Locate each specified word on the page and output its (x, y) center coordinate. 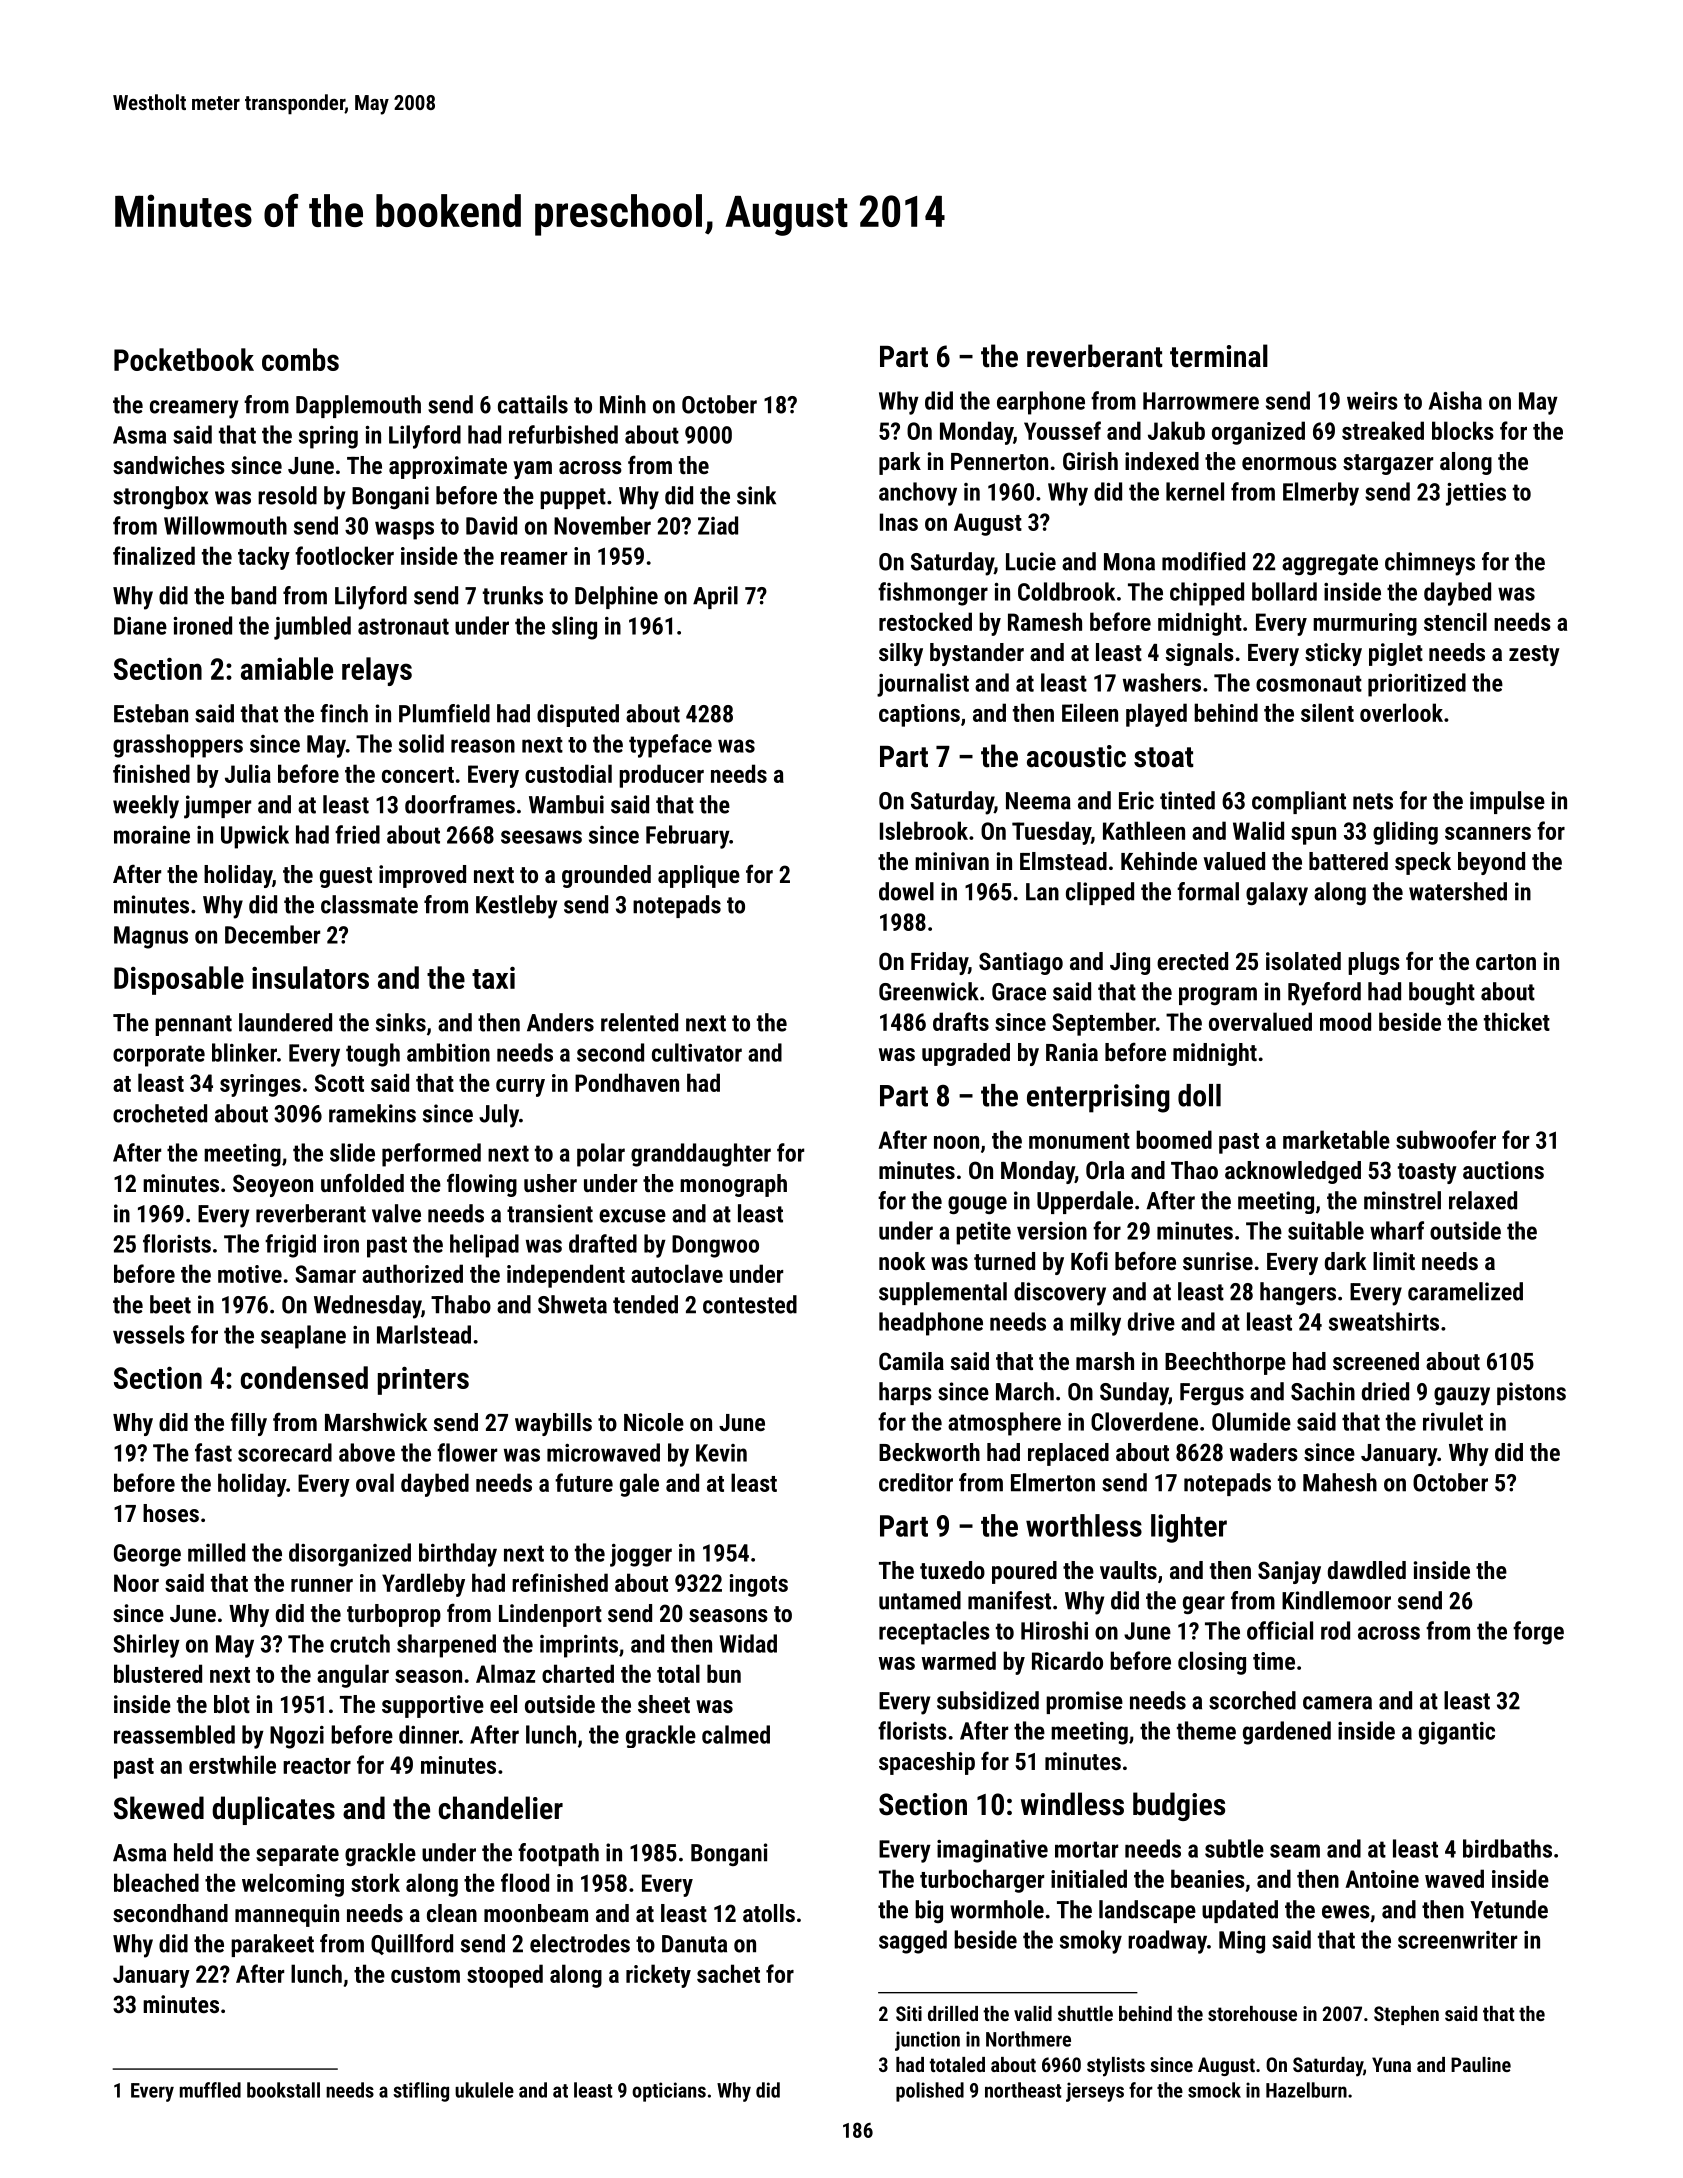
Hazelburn (1306, 2090)
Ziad (718, 525)
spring (328, 437)
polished (930, 2092)
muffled (210, 2090)
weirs (1372, 401)
